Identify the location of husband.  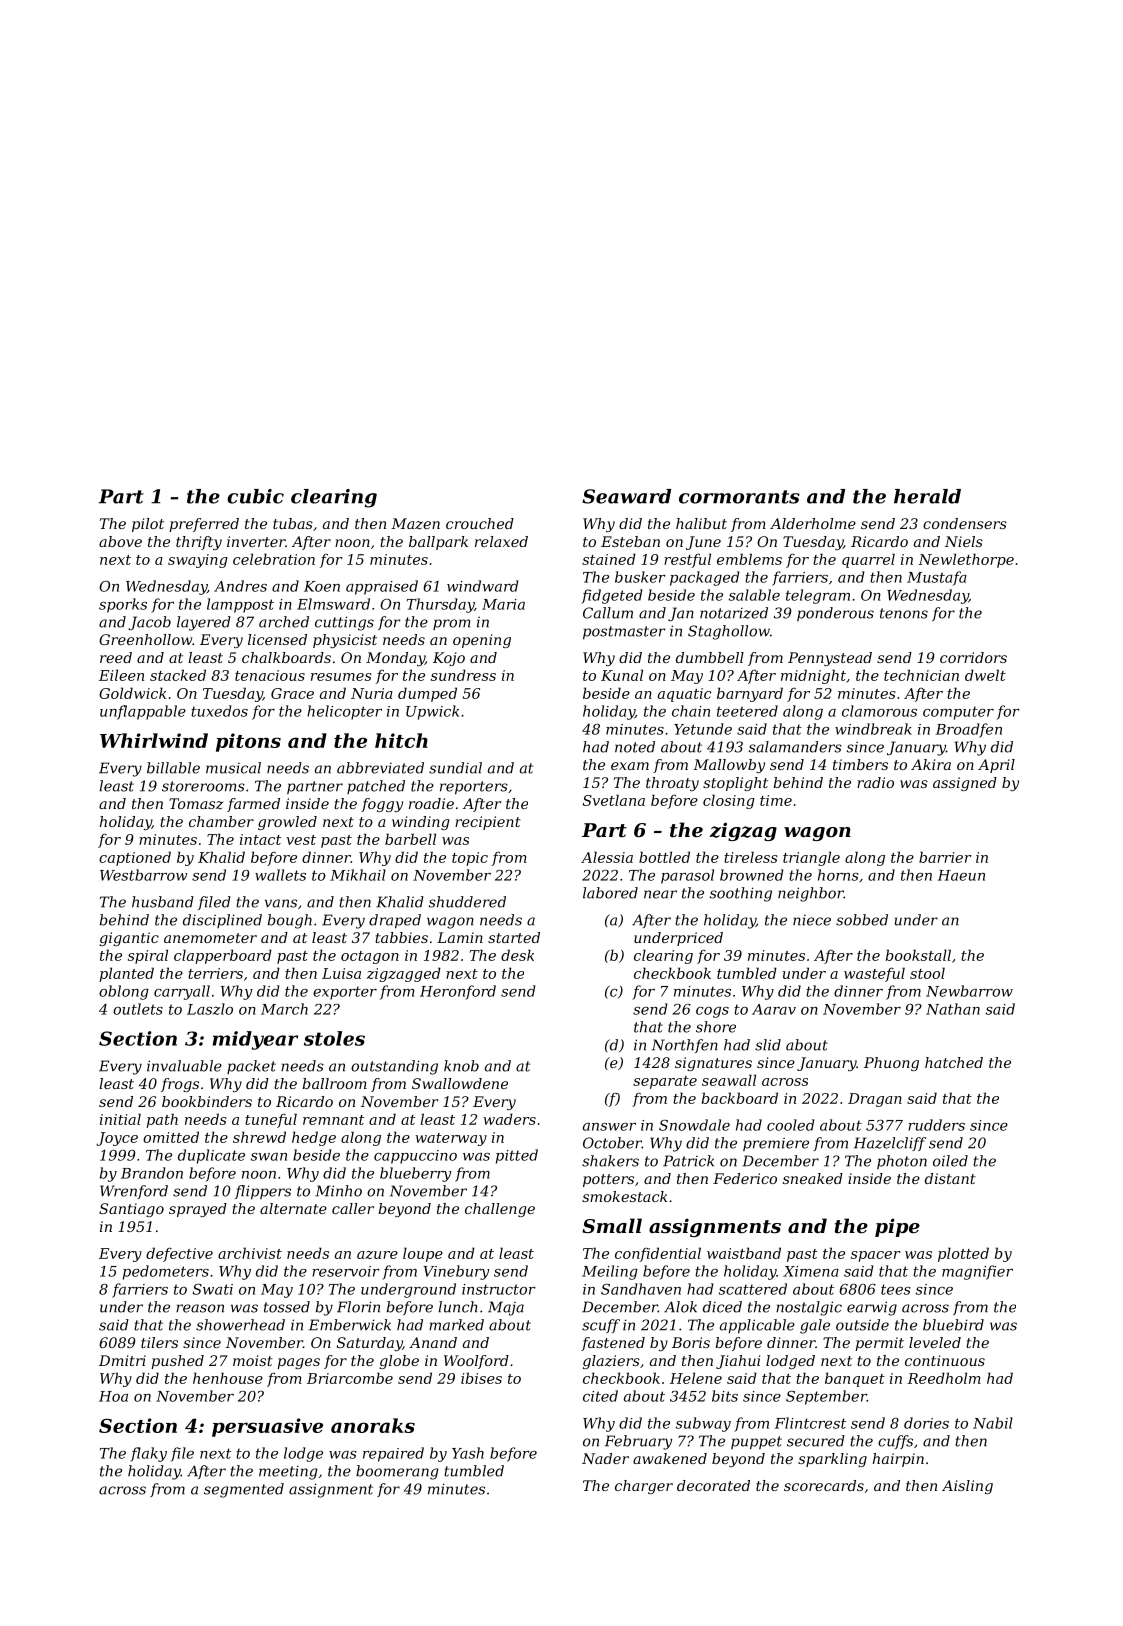
(163, 902).
